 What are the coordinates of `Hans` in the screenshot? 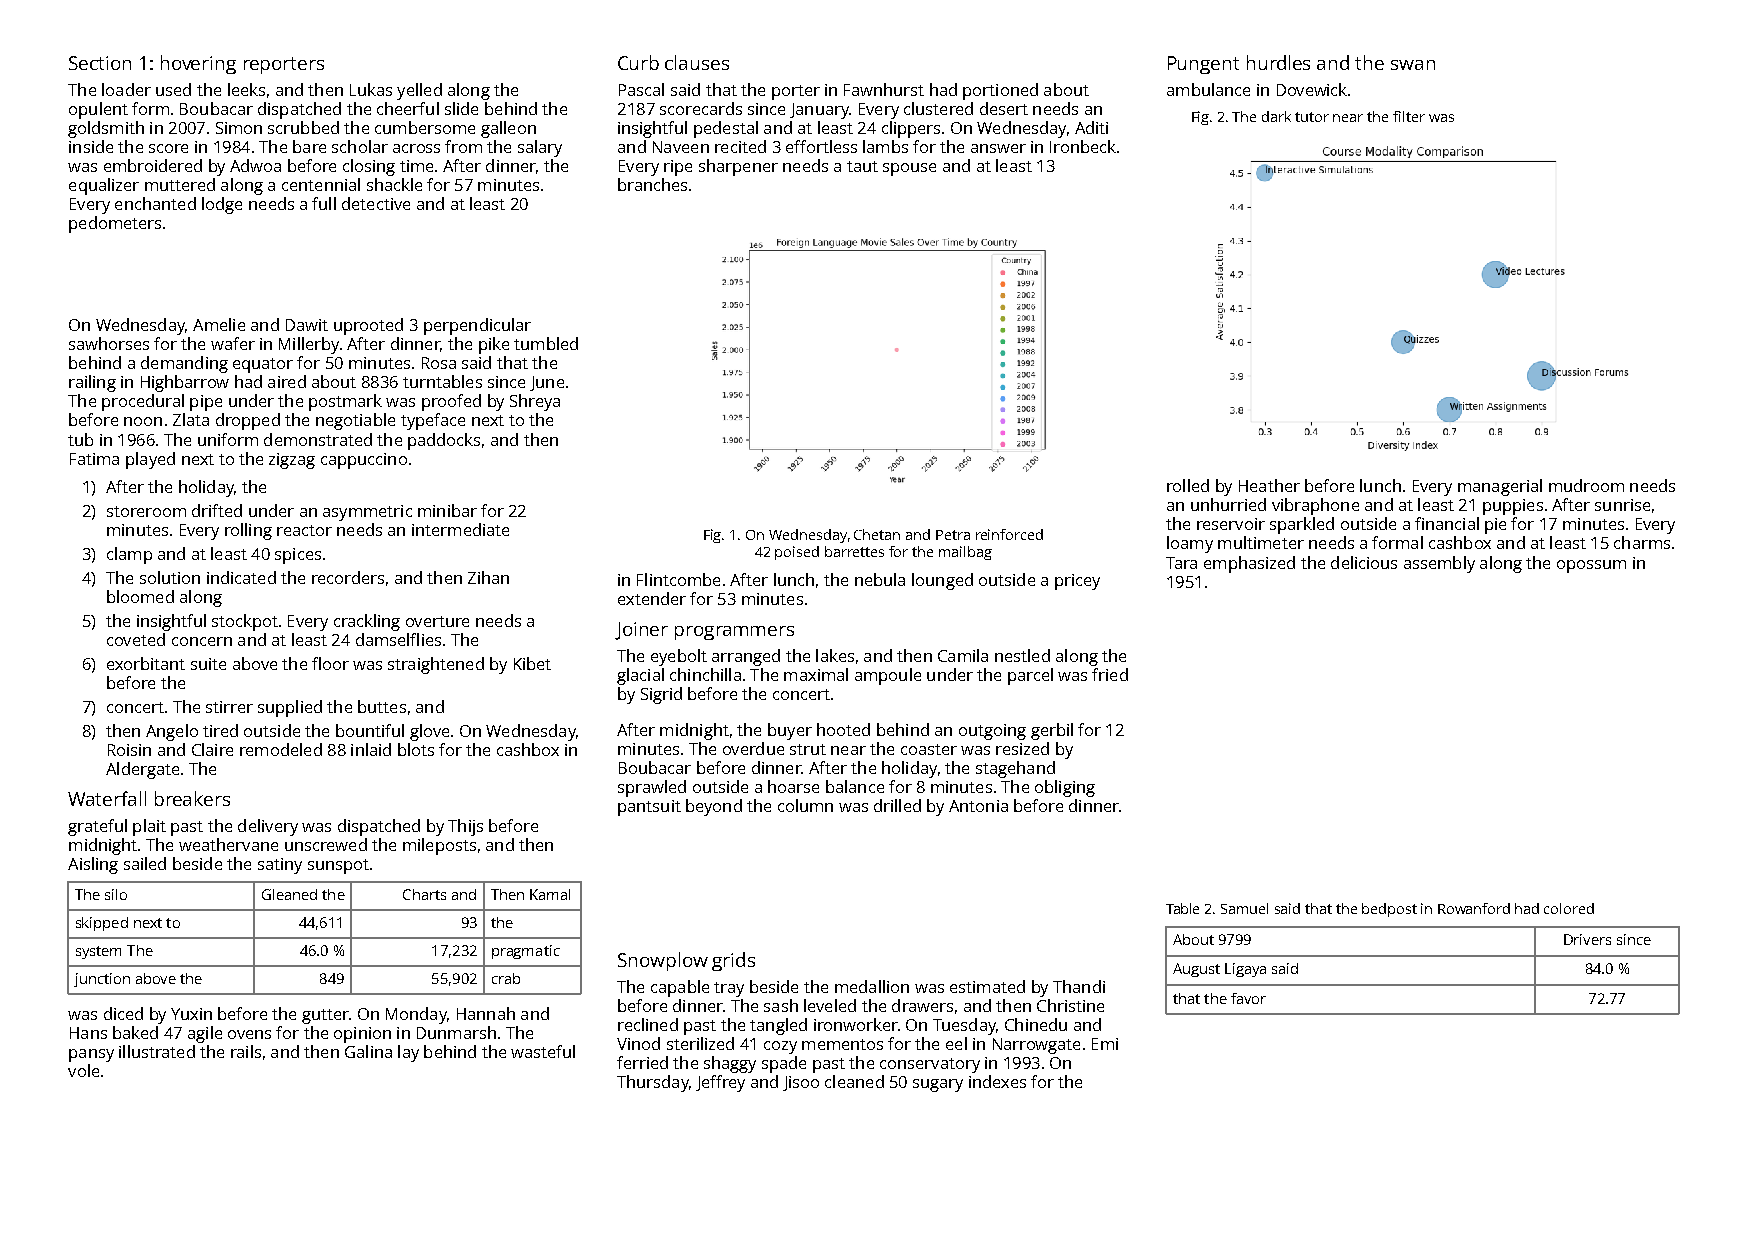 It's located at (88, 1033).
